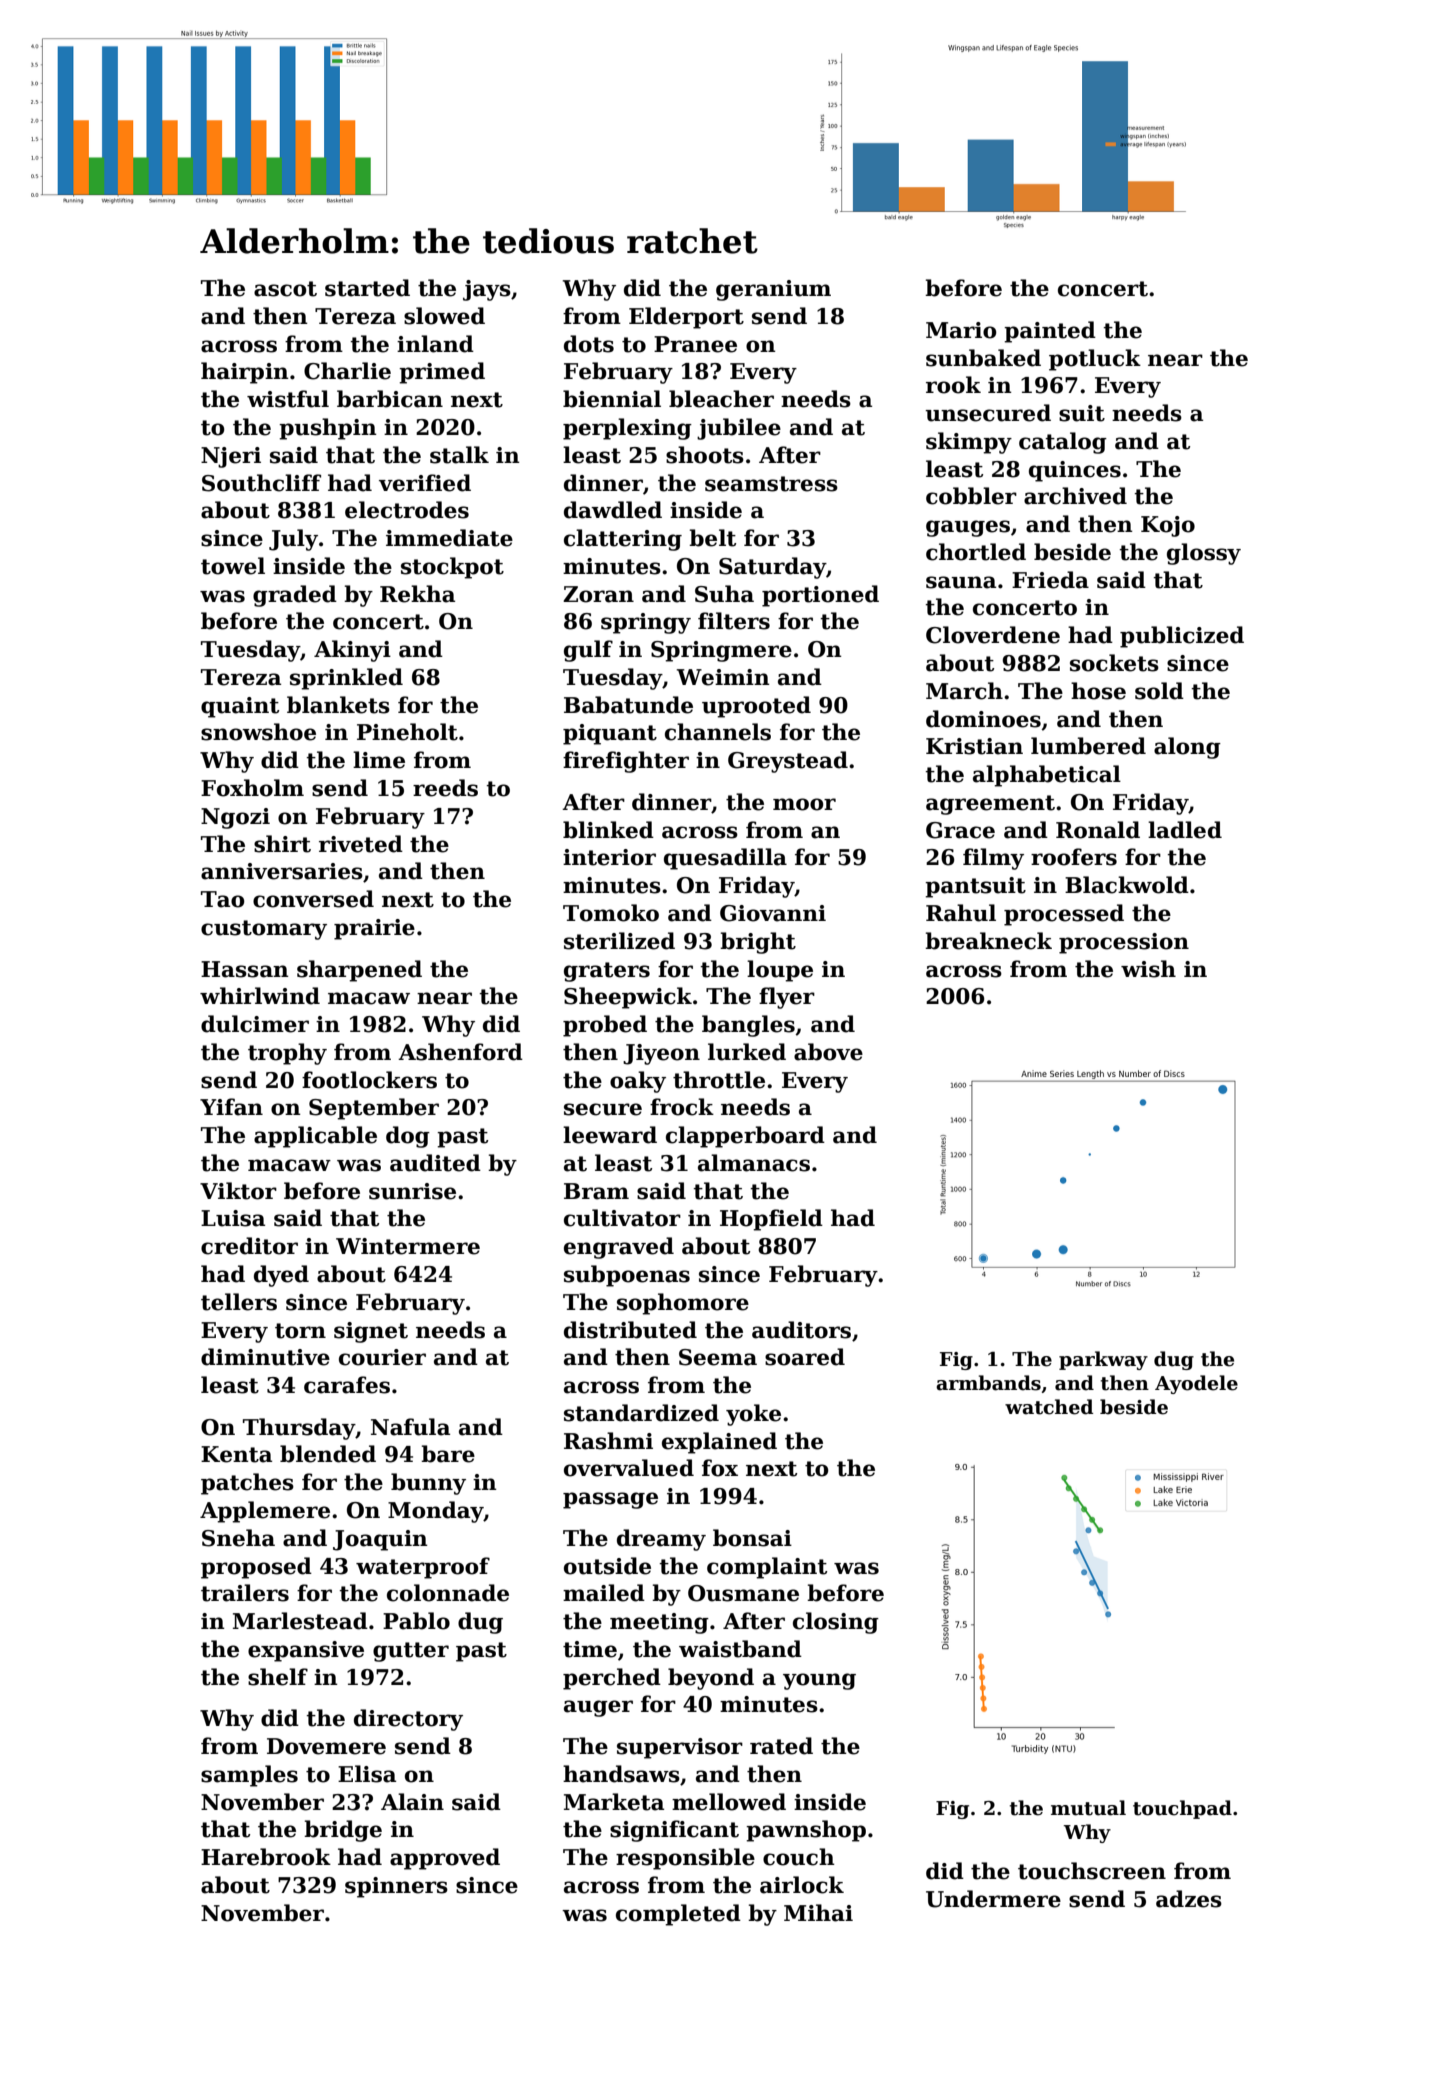 The image size is (1450, 2100). I want to click on chortled, so click(976, 552).
